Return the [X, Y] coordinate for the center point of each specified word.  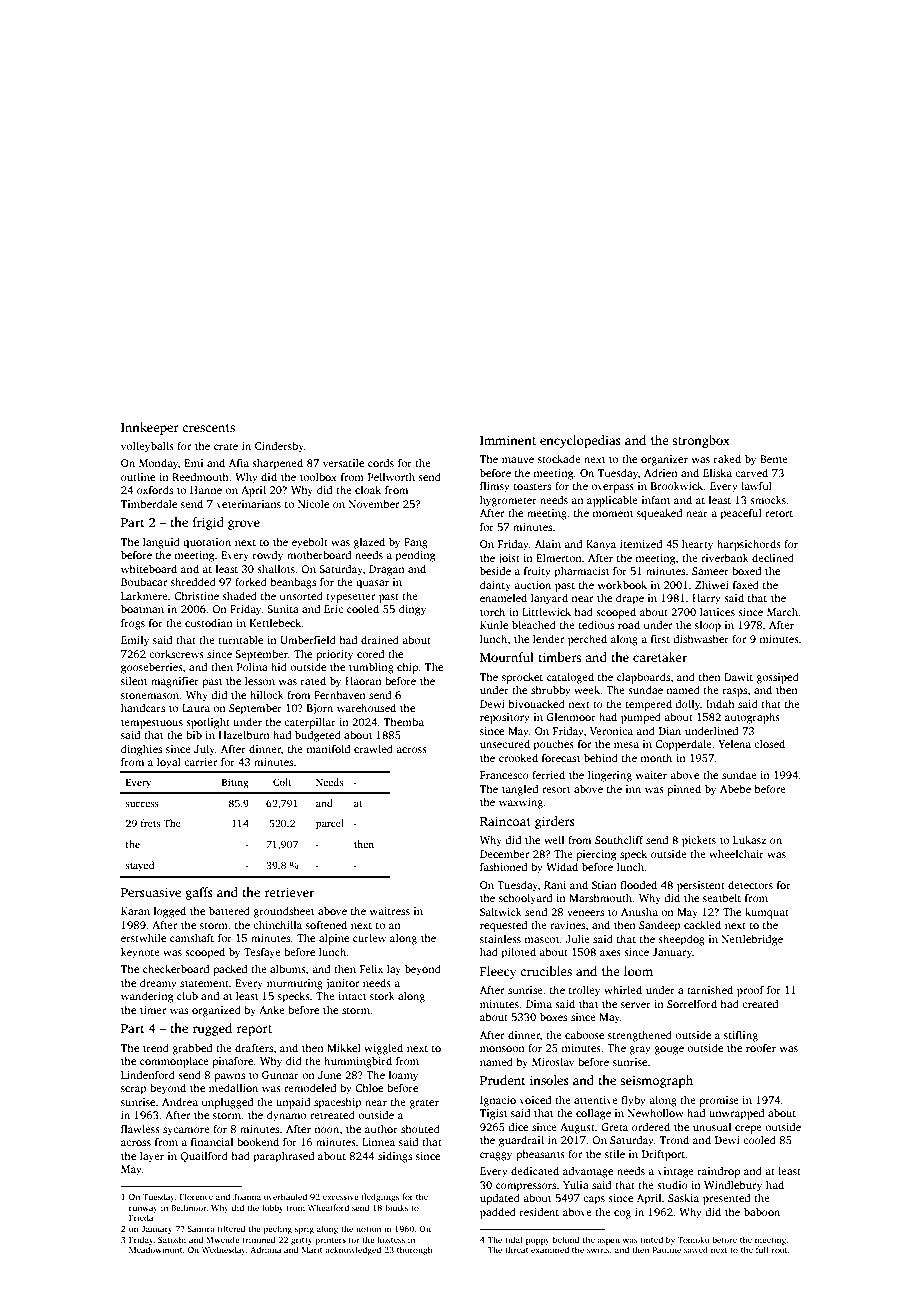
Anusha [639, 911]
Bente [774, 459]
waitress [389, 911]
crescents [208, 428]
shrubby [551, 691]
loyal [169, 763]
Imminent [508, 440]
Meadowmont [156, 1249]
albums [288, 968]
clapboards [643, 678]
